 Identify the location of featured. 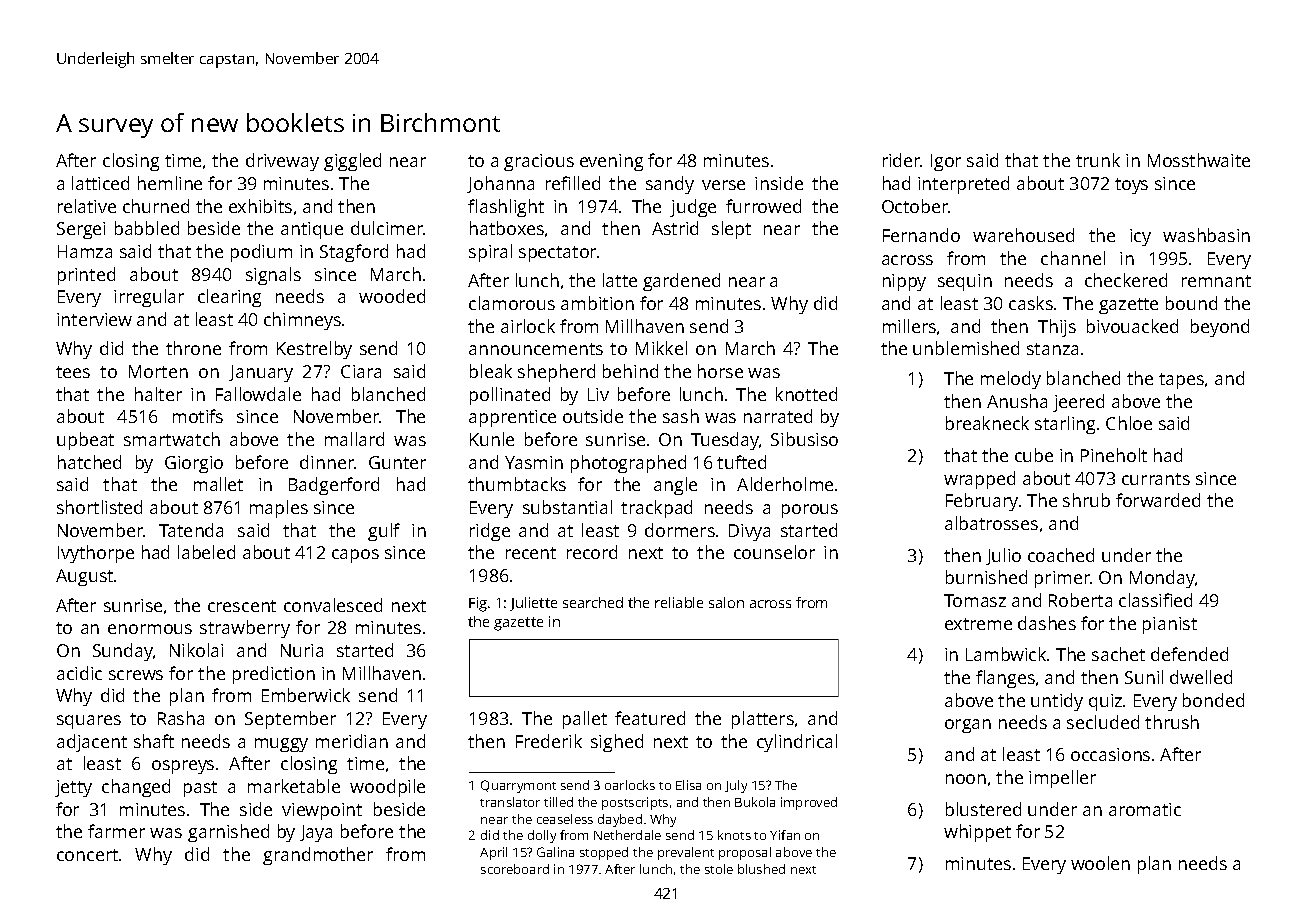
(650, 718).
